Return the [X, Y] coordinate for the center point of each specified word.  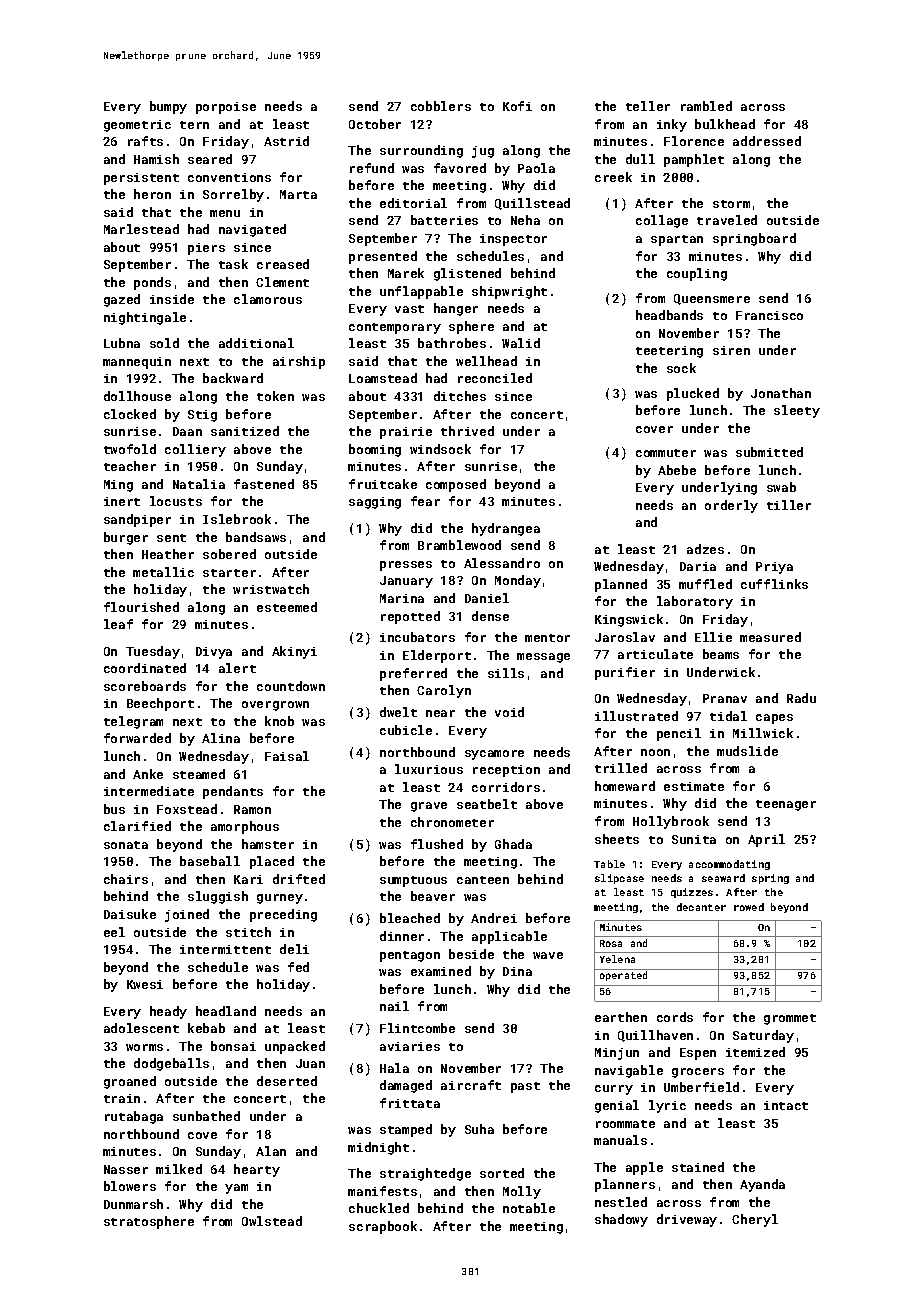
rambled [706, 106]
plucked [693, 394]
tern [194, 125]
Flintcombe [417, 1028]
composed [456, 485]
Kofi [517, 106]
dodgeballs [171, 1064]
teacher [130, 466]
